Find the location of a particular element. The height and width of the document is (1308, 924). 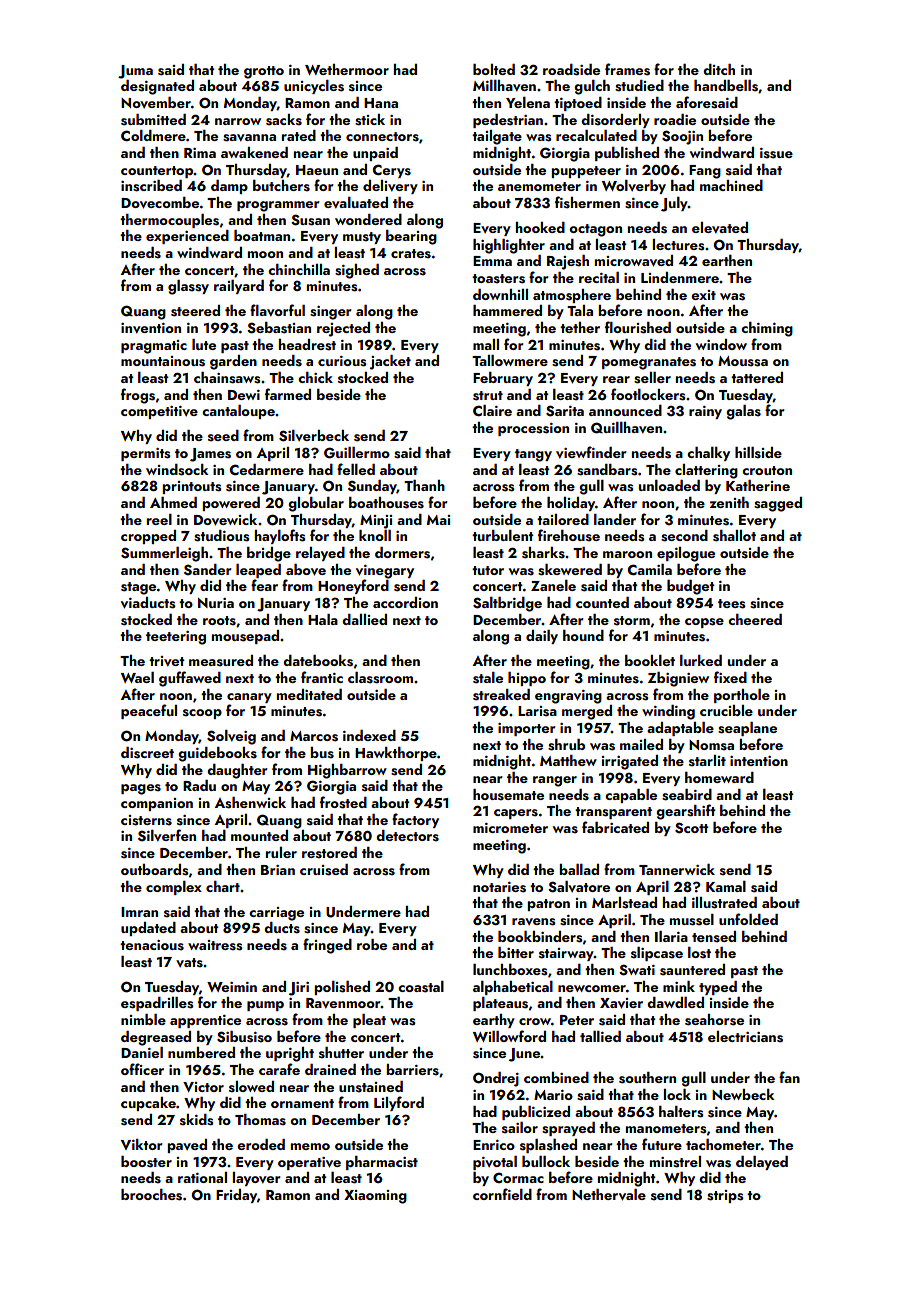

tangy is located at coordinates (533, 455).
